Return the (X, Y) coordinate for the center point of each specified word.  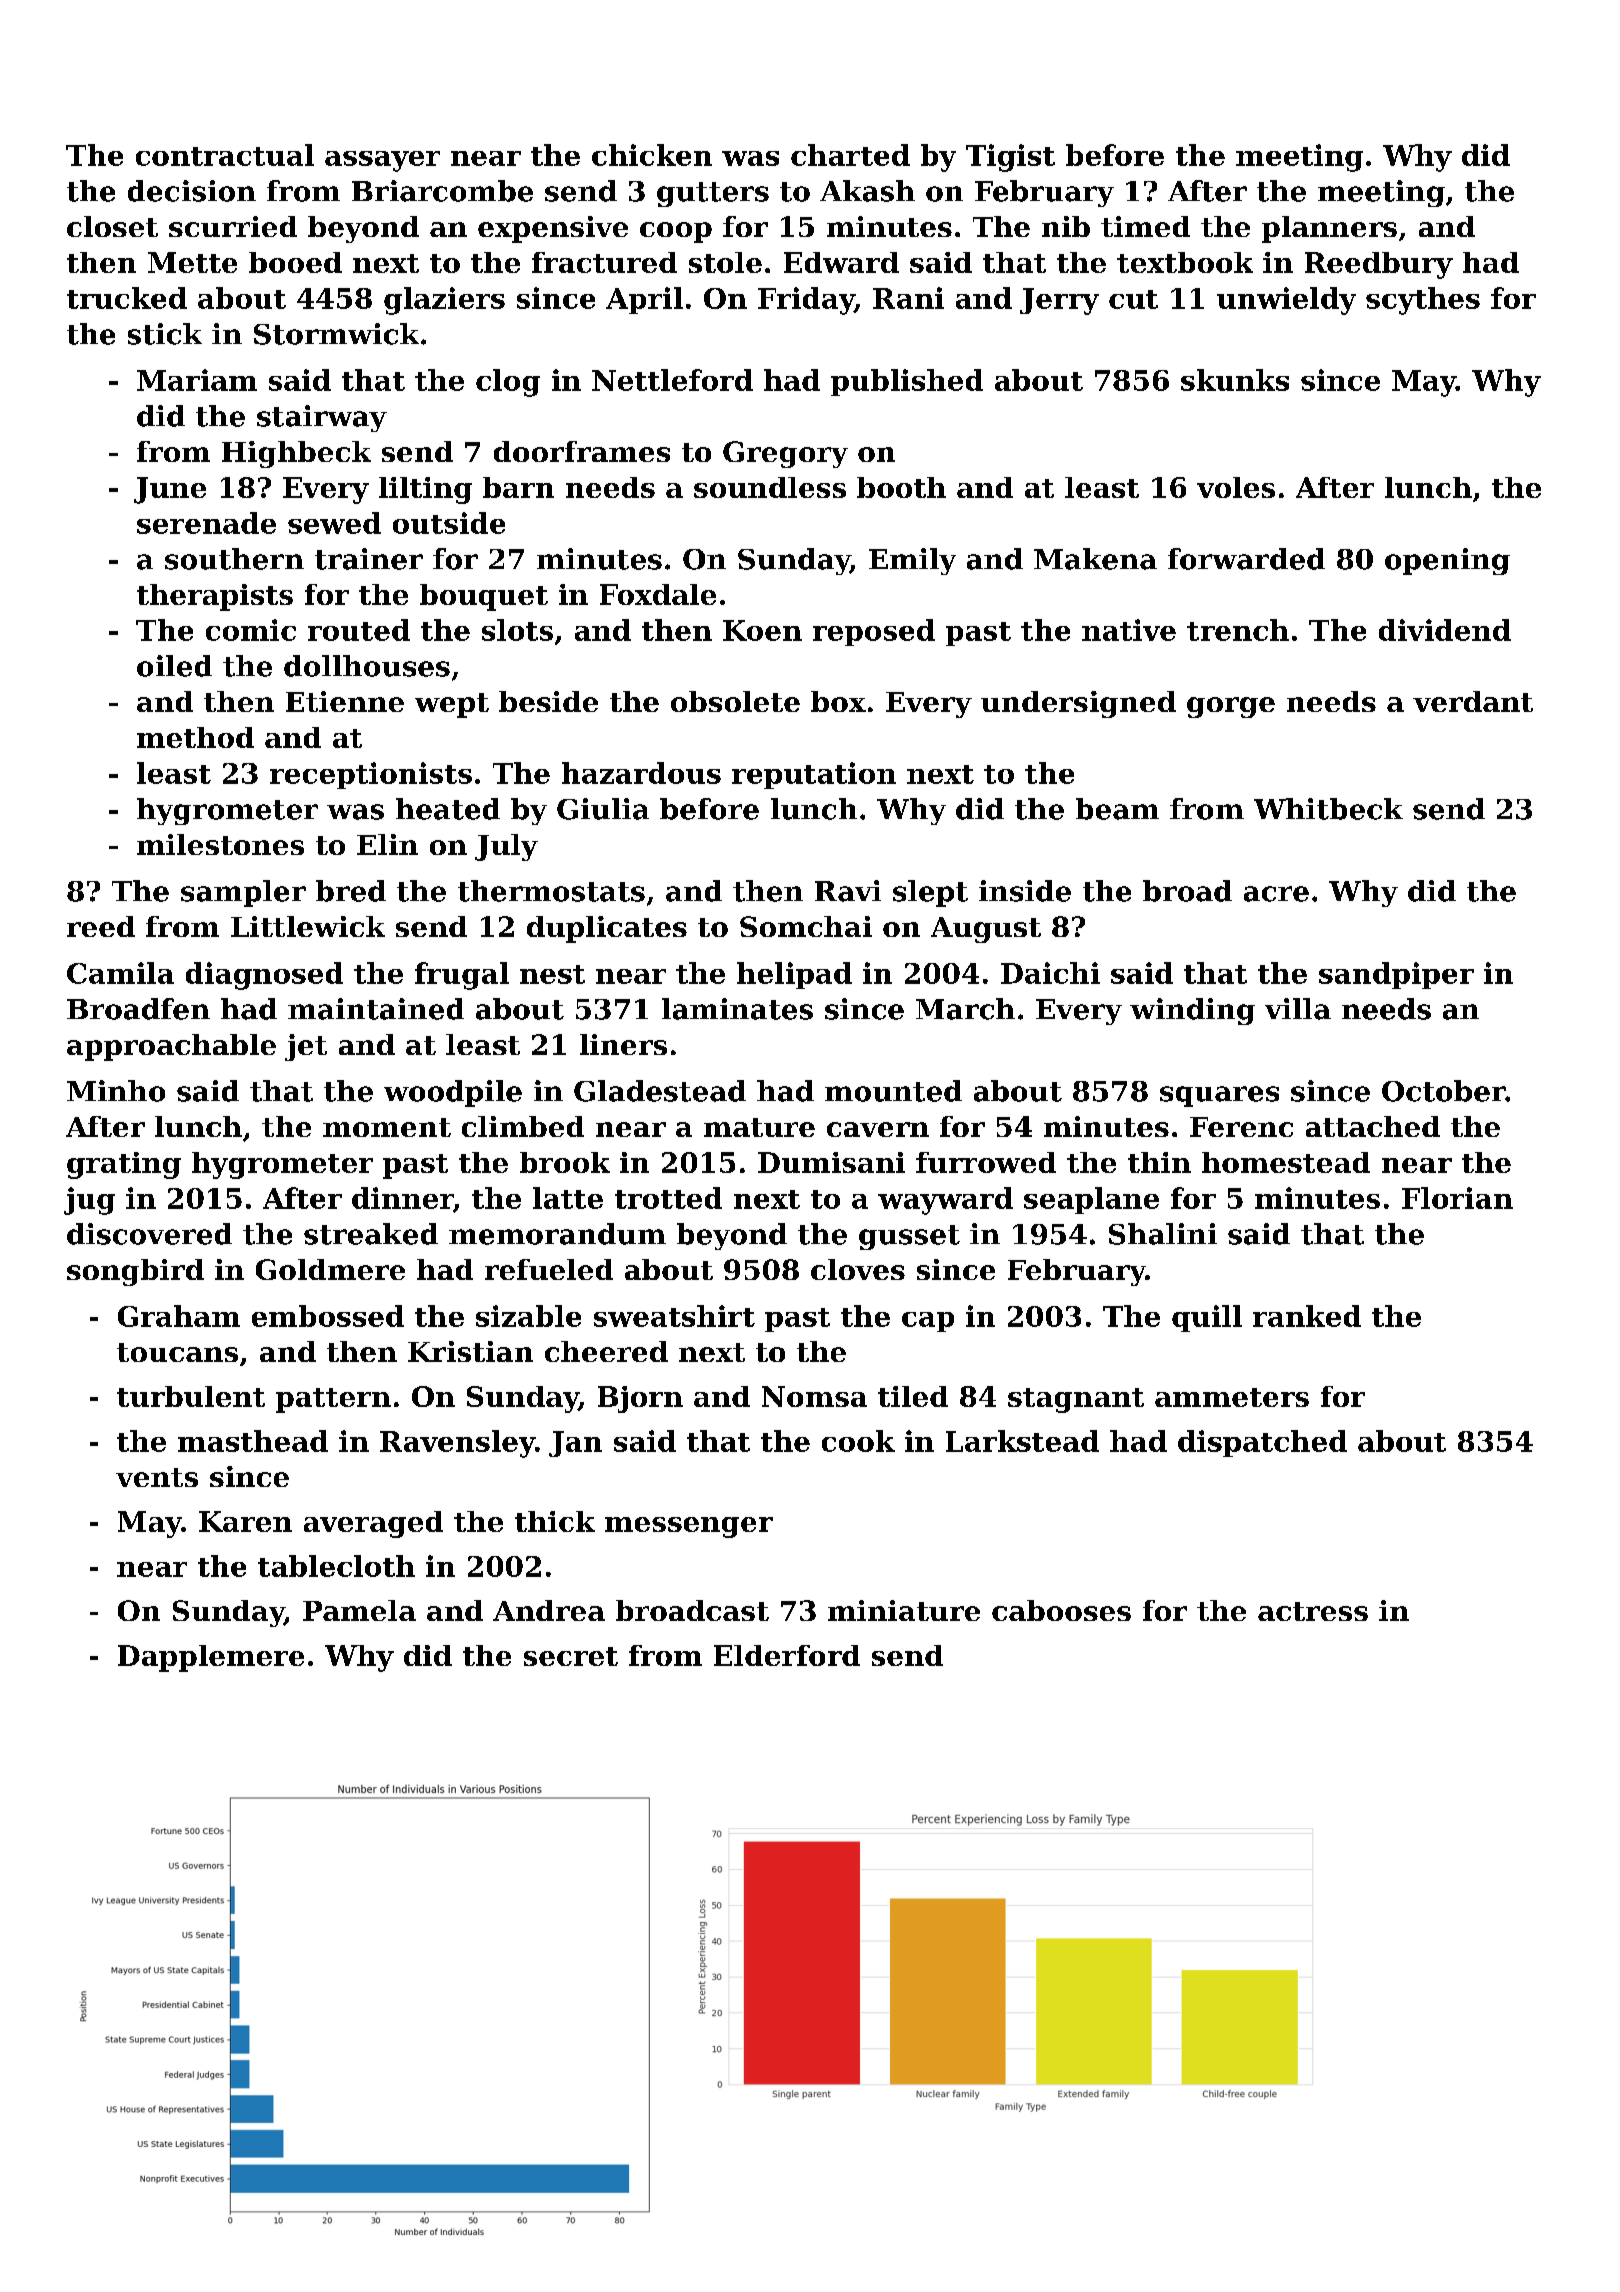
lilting (425, 490)
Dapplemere (211, 1658)
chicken (652, 155)
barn (518, 487)
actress (1313, 1611)
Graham (179, 1316)
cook (858, 1441)
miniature (904, 1610)
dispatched (1262, 1443)
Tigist (1010, 158)
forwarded (1246, 559)
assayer (382, 161)
